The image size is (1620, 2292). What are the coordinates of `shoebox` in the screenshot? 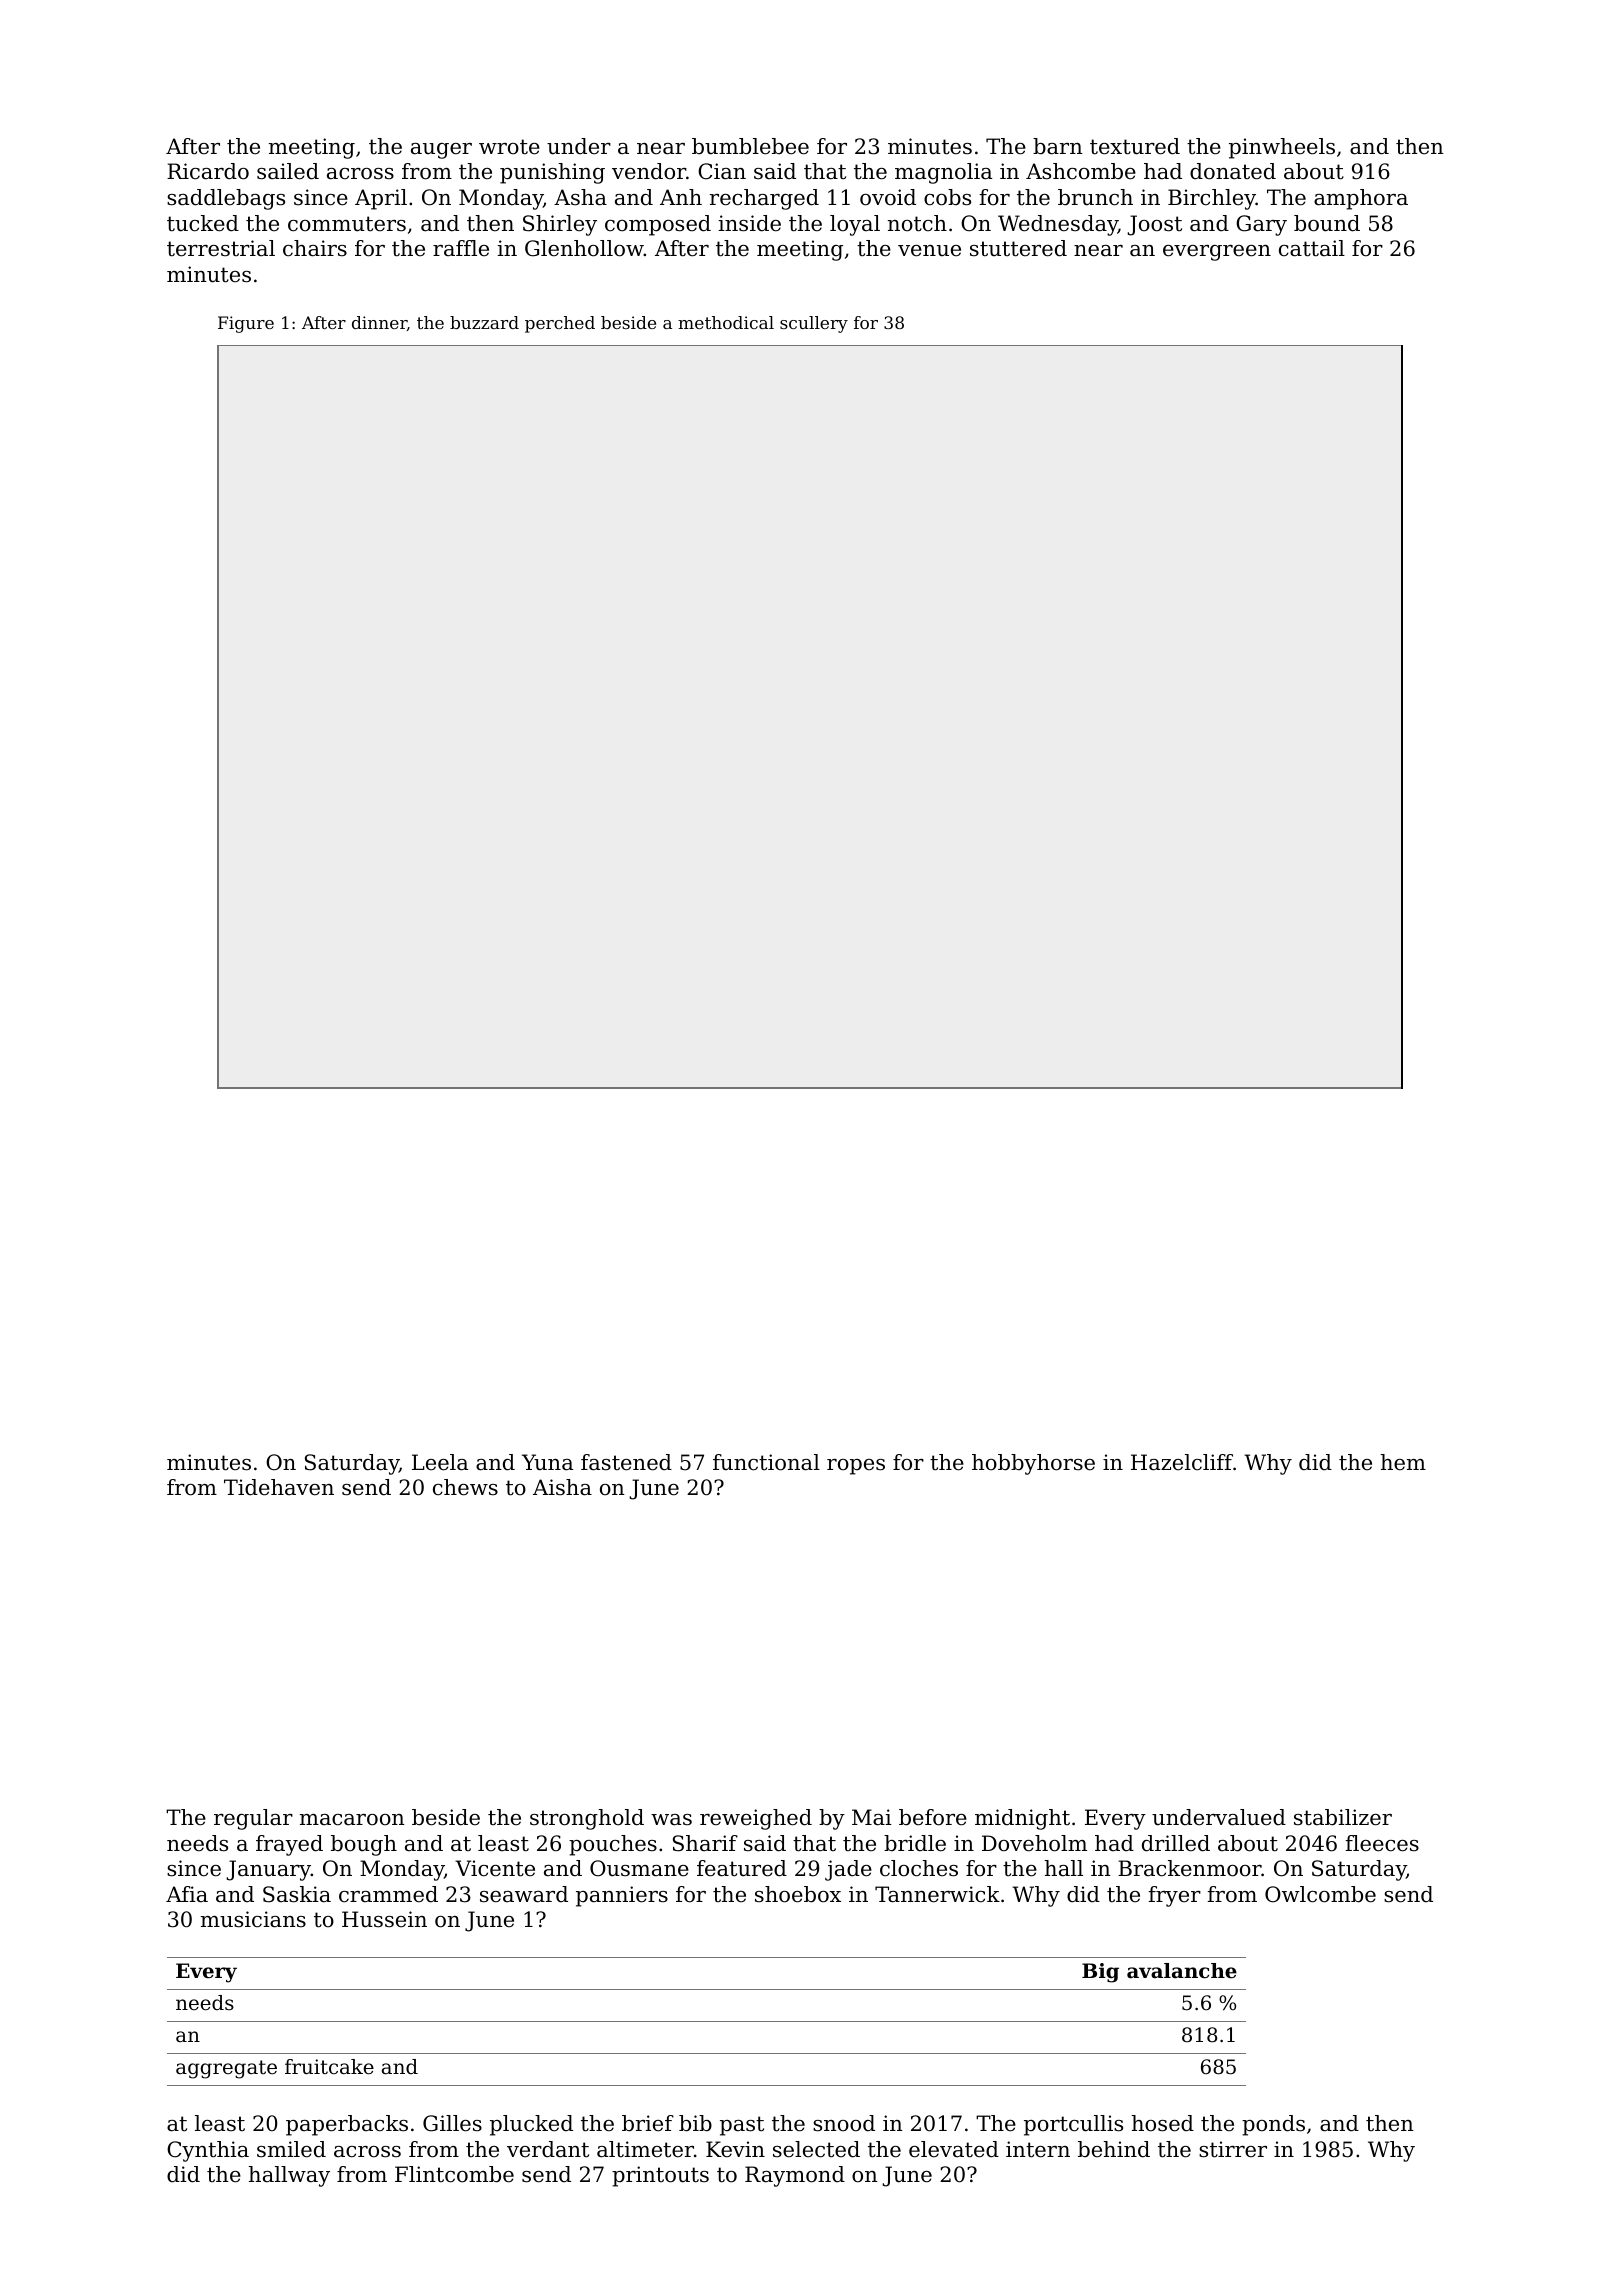 It's located at (798, 1894).
